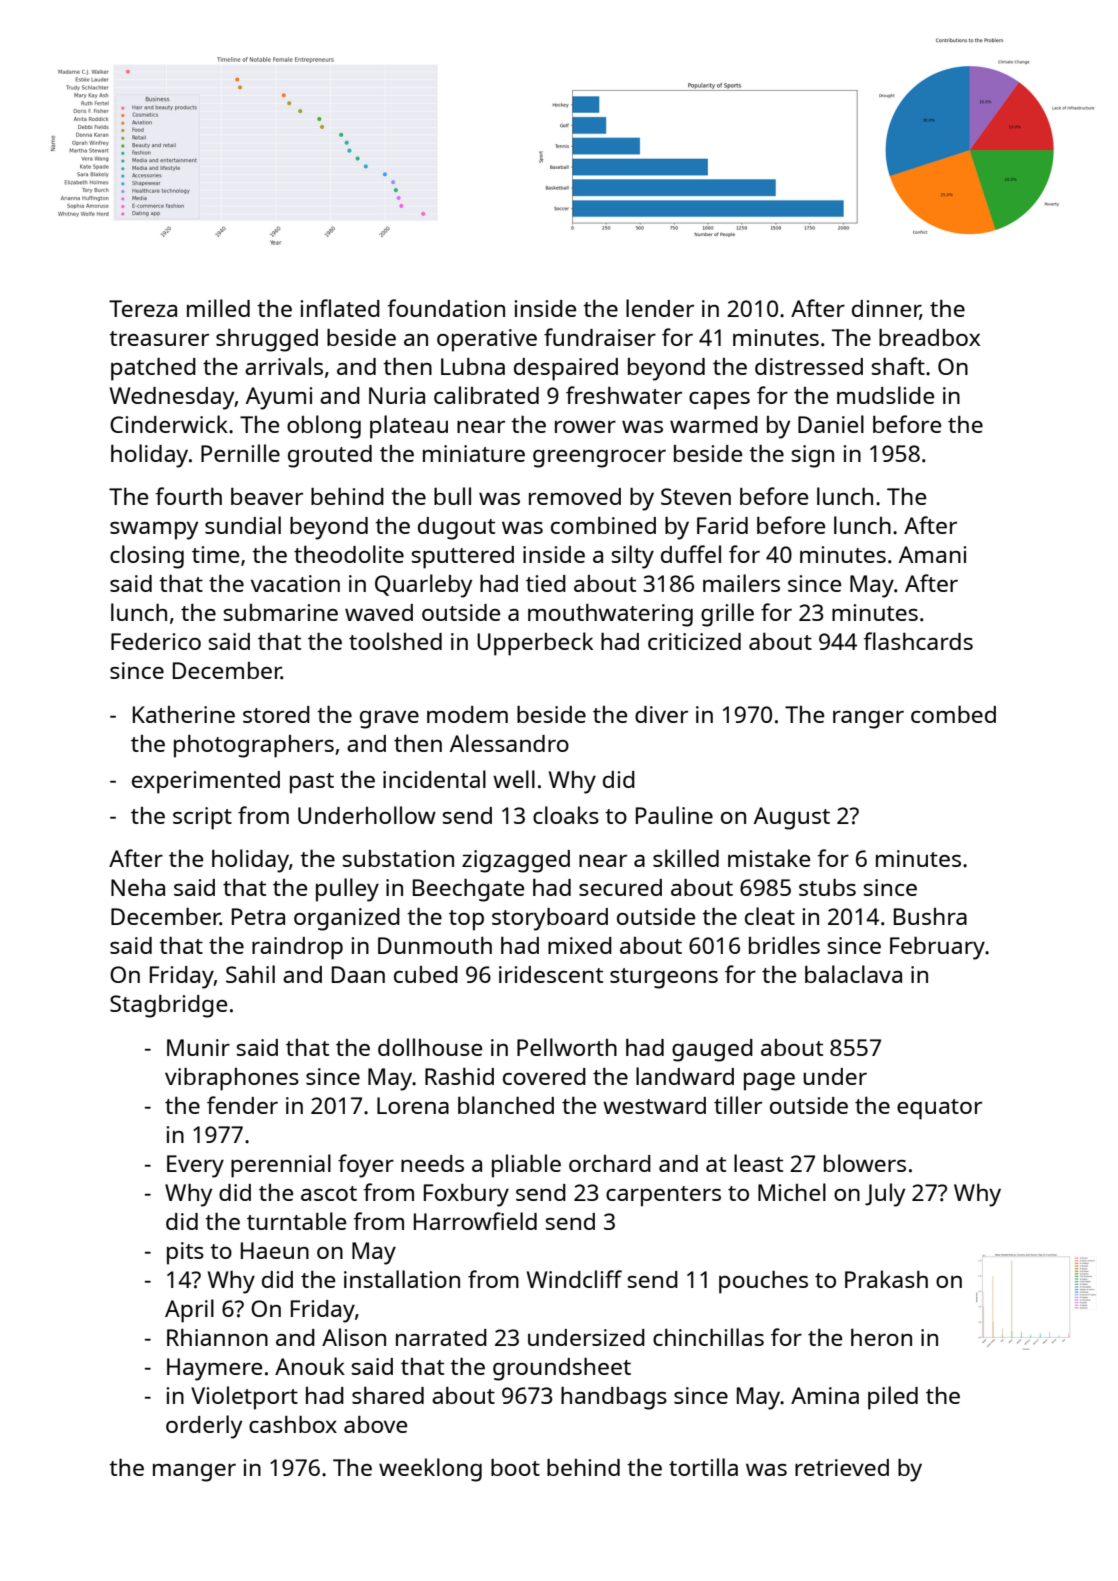 The image size is (1118, 1581). I want to click on diver, so click(661, 714).
